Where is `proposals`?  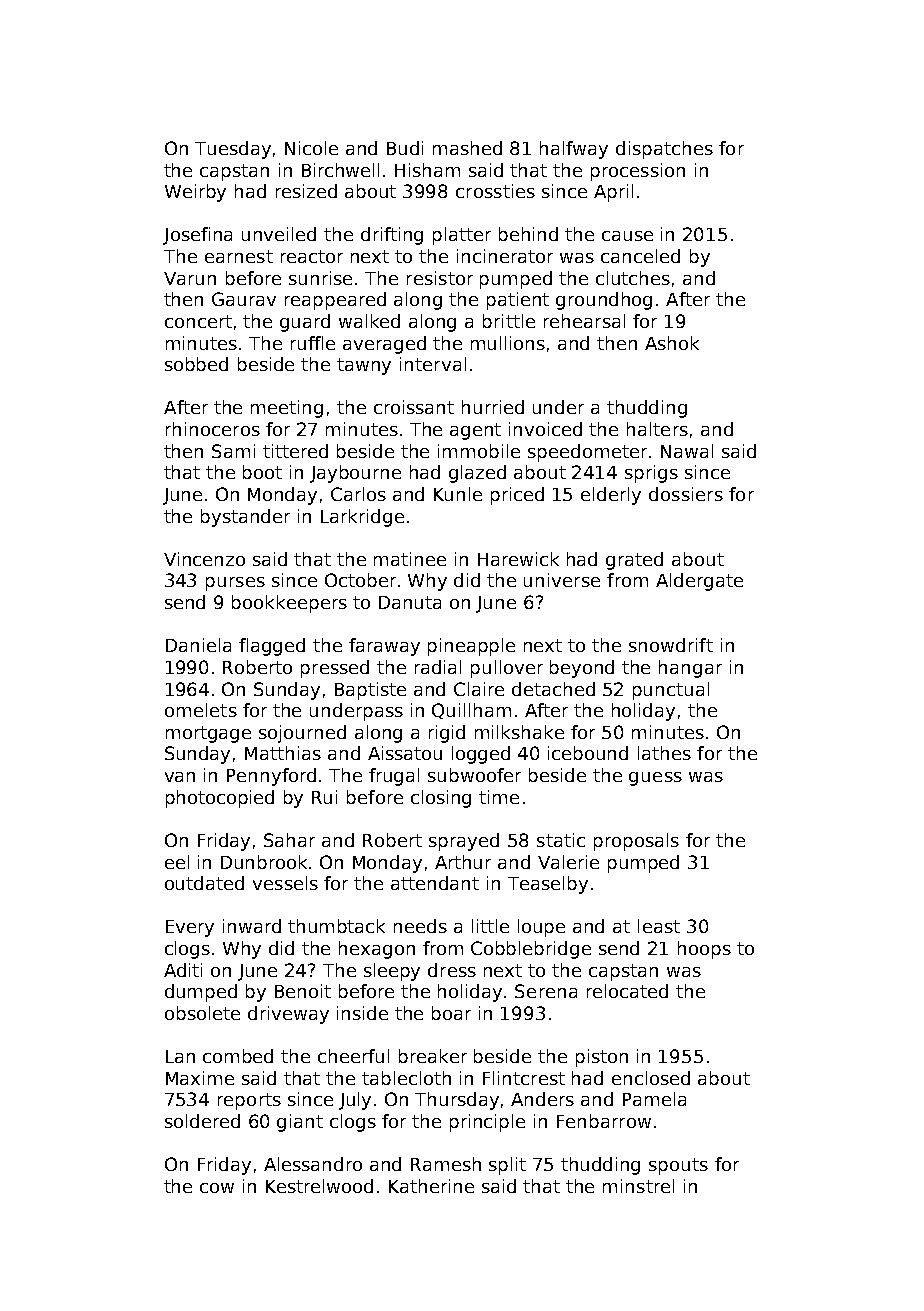
proposals is located at coordinates (636, 842).
